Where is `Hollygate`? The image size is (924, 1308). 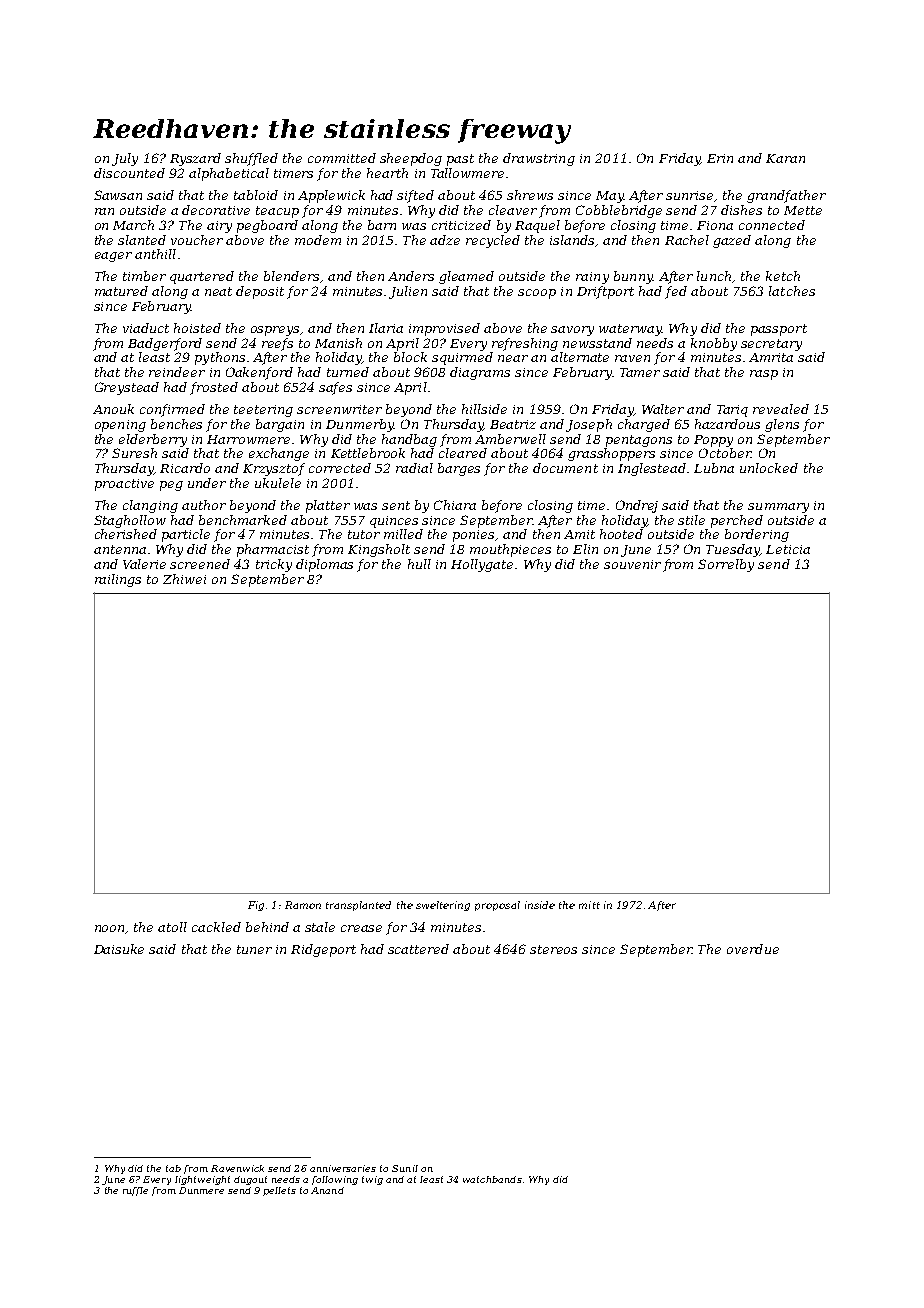 Hollygate is located at coordinates (482, 565).
